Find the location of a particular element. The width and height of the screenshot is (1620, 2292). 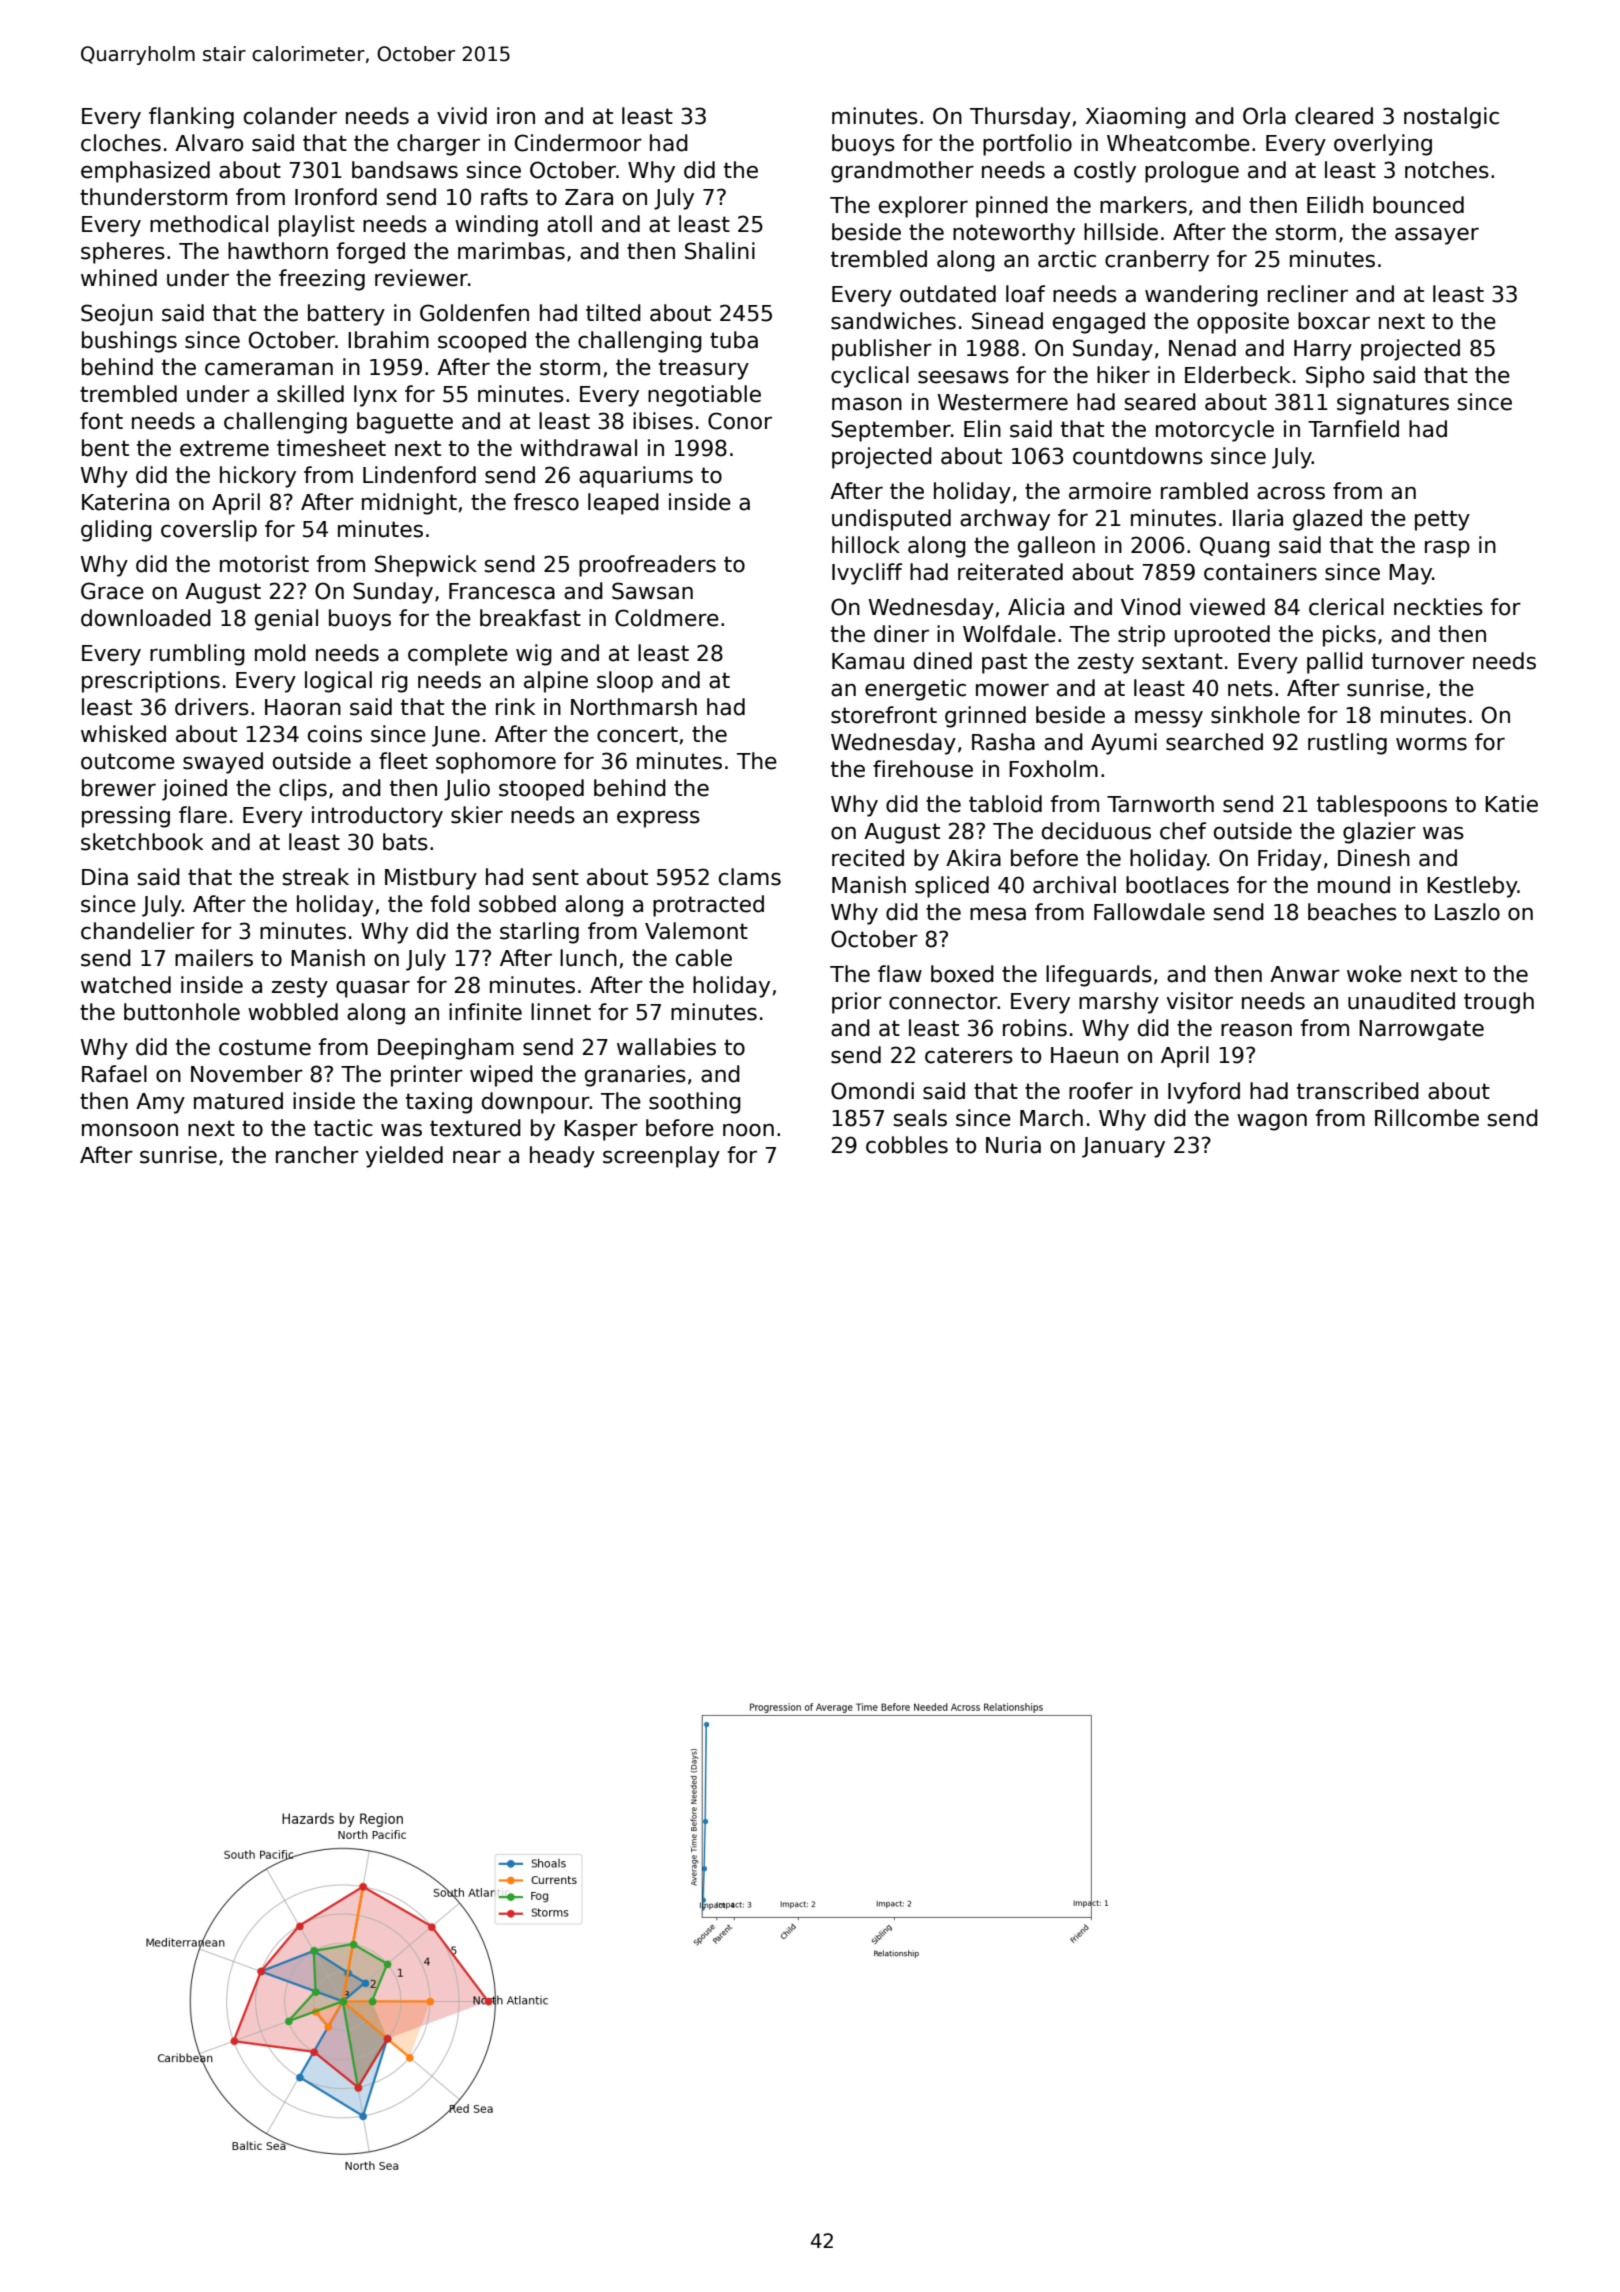

prescriptions is located at coordinates (151, 682).
